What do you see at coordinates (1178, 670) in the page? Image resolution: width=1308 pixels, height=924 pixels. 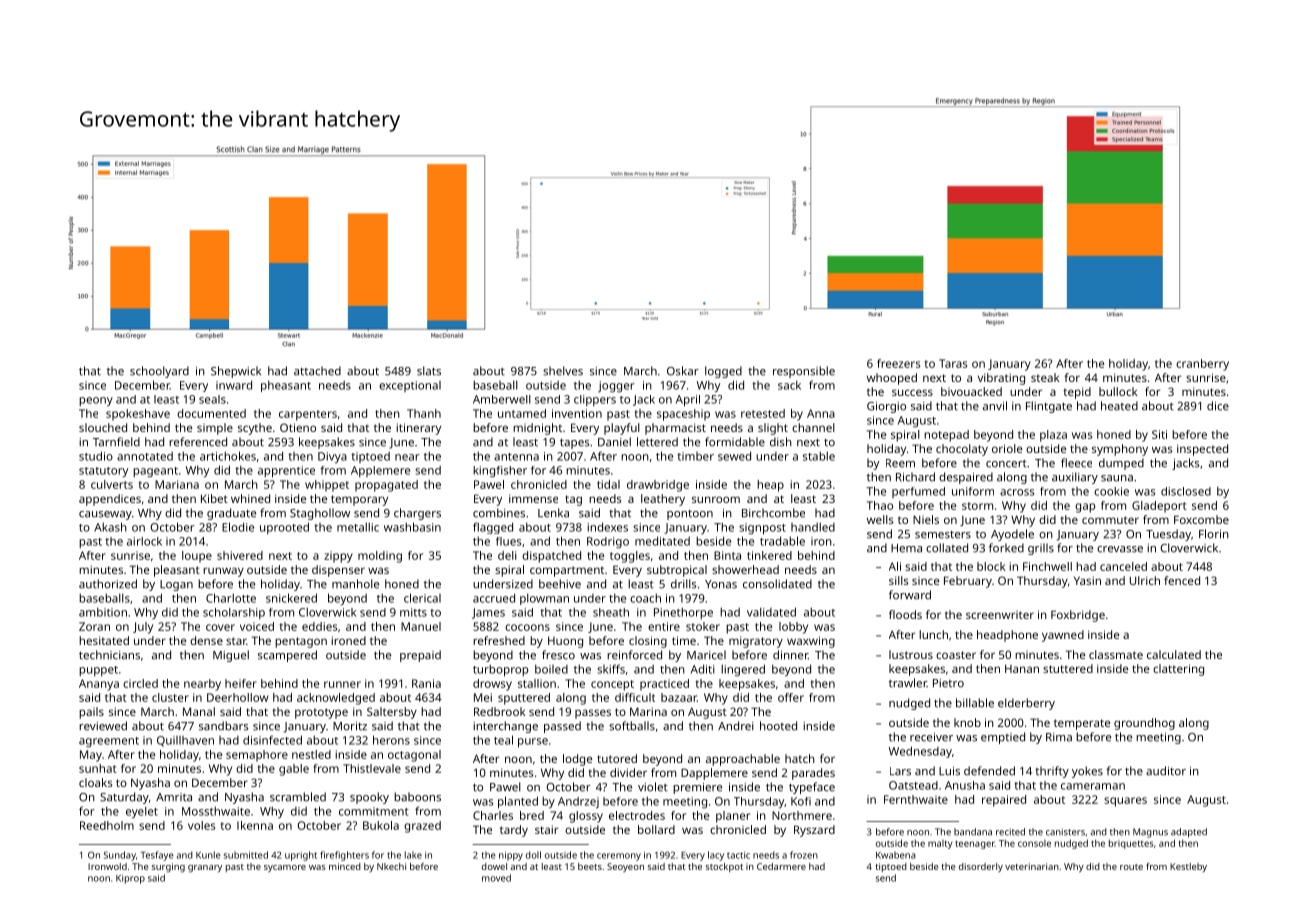 I see `clattering` at bounding box center [1178, 670].
